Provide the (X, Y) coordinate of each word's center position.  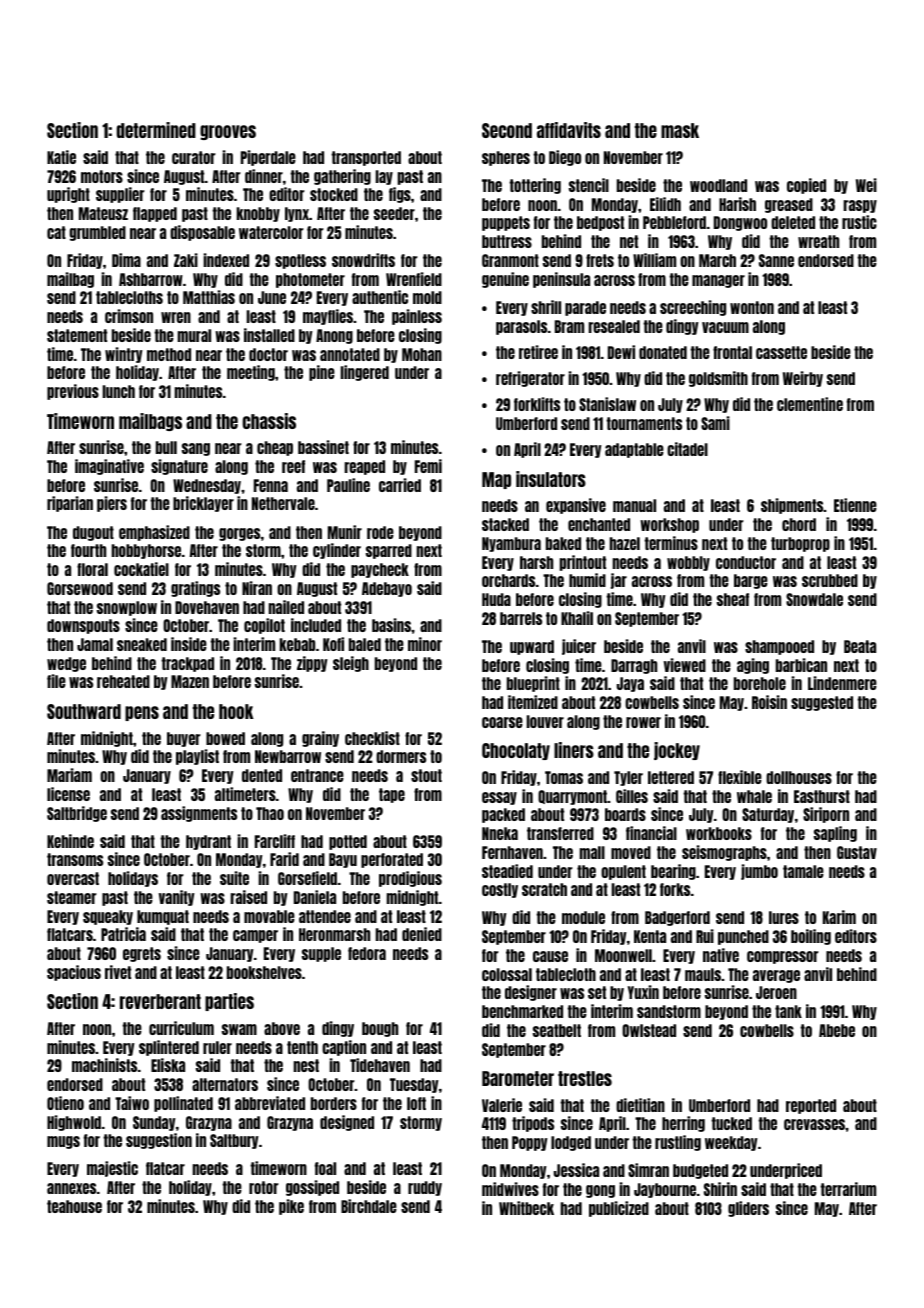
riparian (70, 504)
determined (156, 130)
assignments (199, 814)
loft (416, 1103)
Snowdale (814, 599)
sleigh (351, 664)
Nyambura (511, 544)
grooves (228, 132)
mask (680, 130)
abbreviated (270, 1103)
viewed (685, 665)
